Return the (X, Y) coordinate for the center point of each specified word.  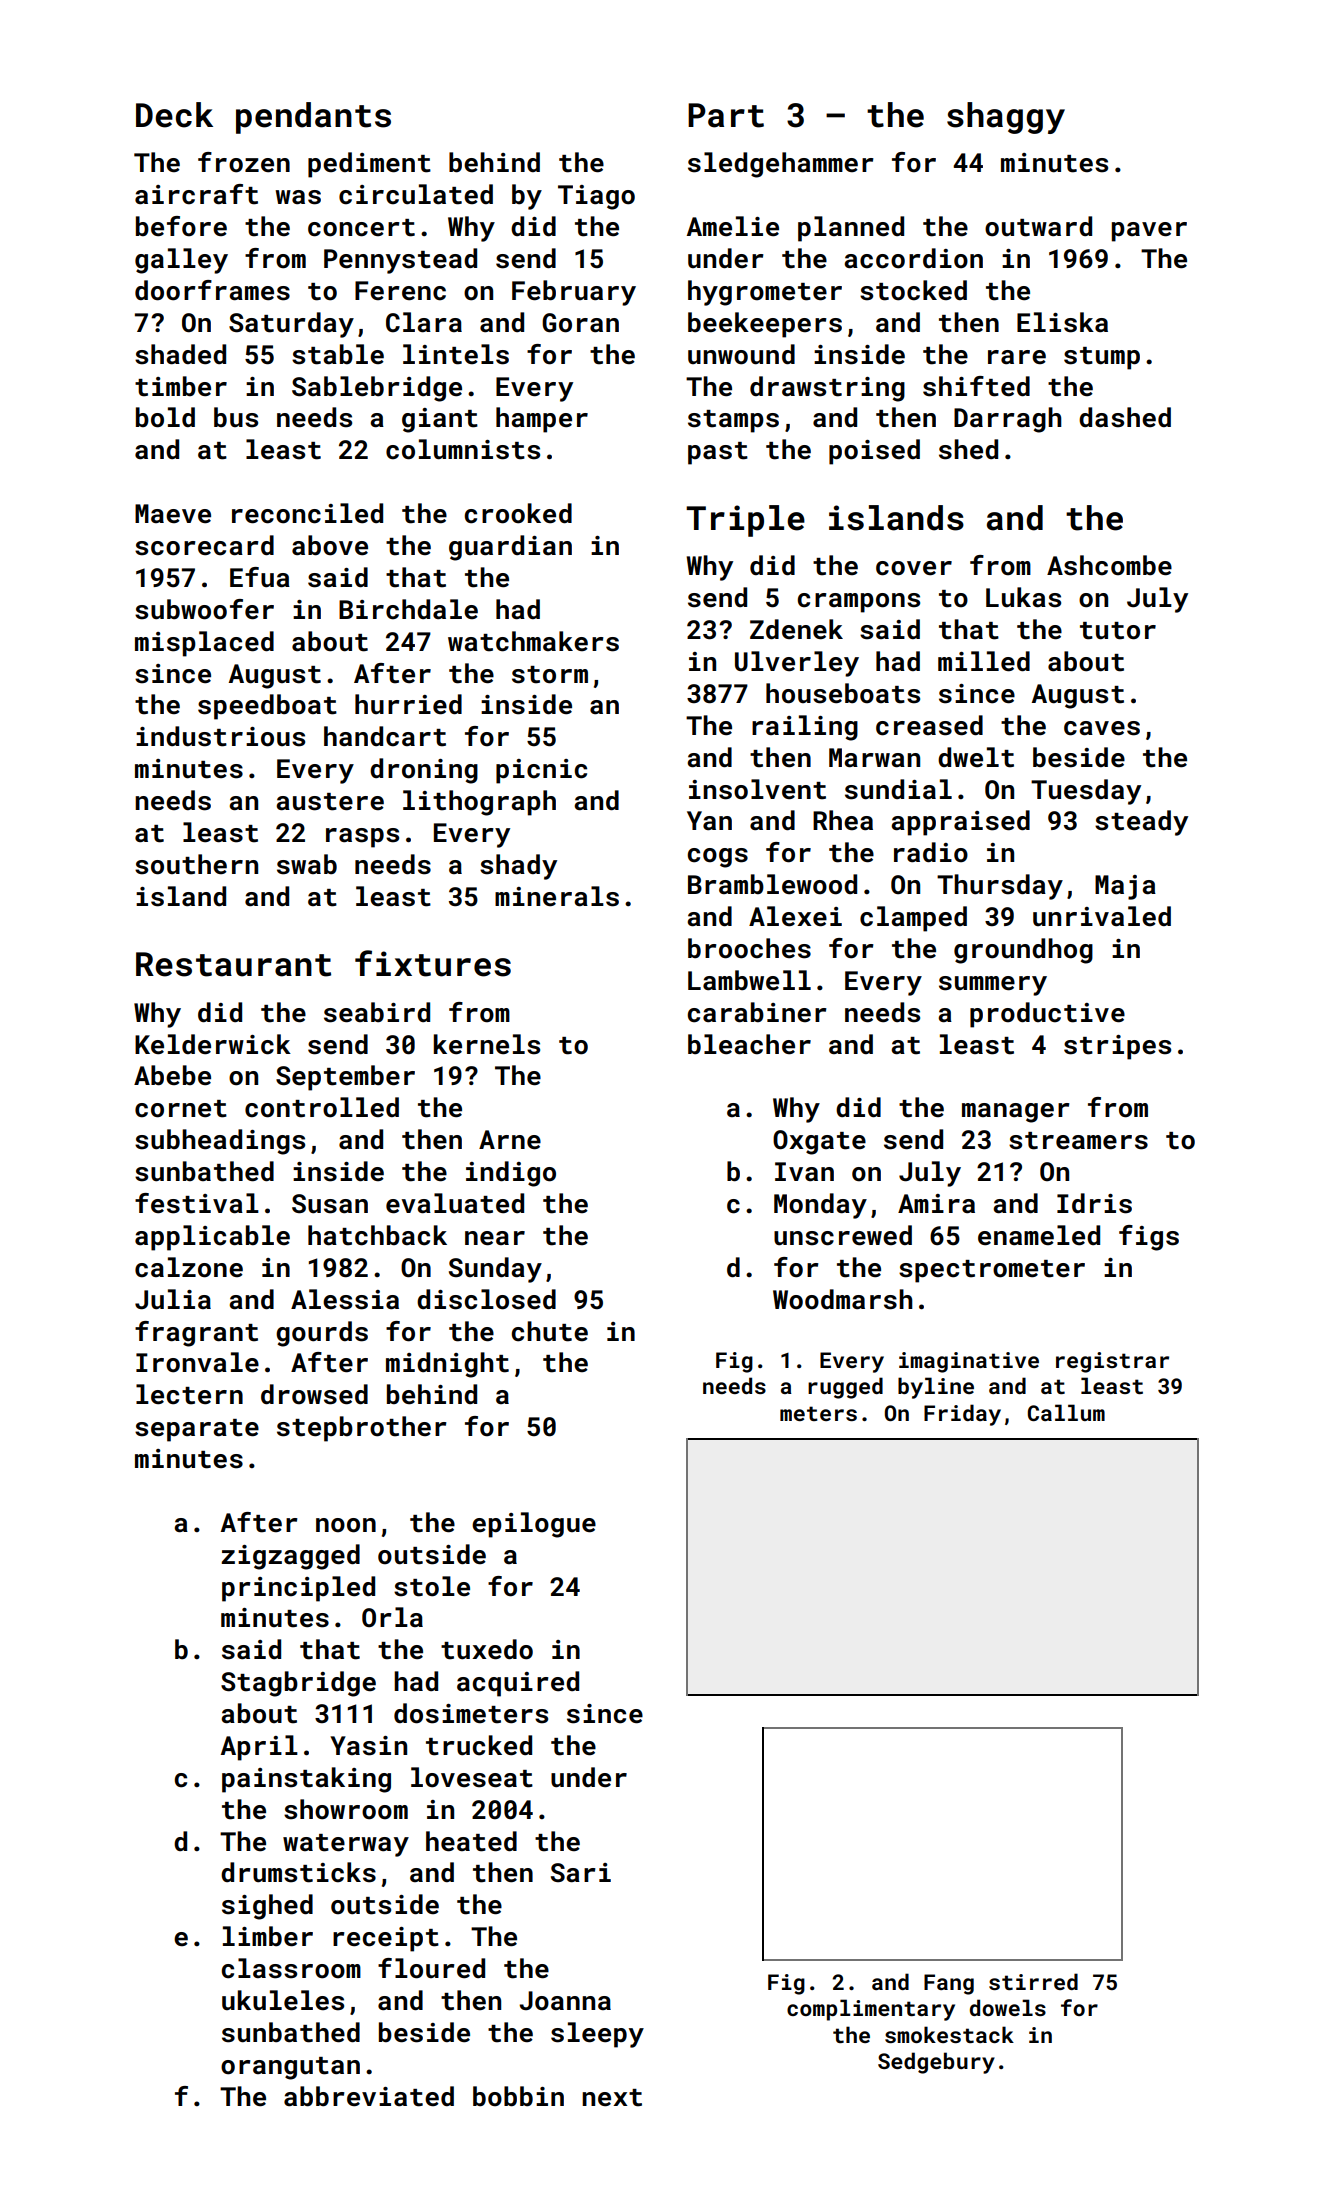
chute (550, 1331)
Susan (330, 1204)
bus (236, 417)
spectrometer (992, 1271)
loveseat (472, 1777)
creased (929, 725)
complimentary (871, 2010)
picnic (541, 771)
